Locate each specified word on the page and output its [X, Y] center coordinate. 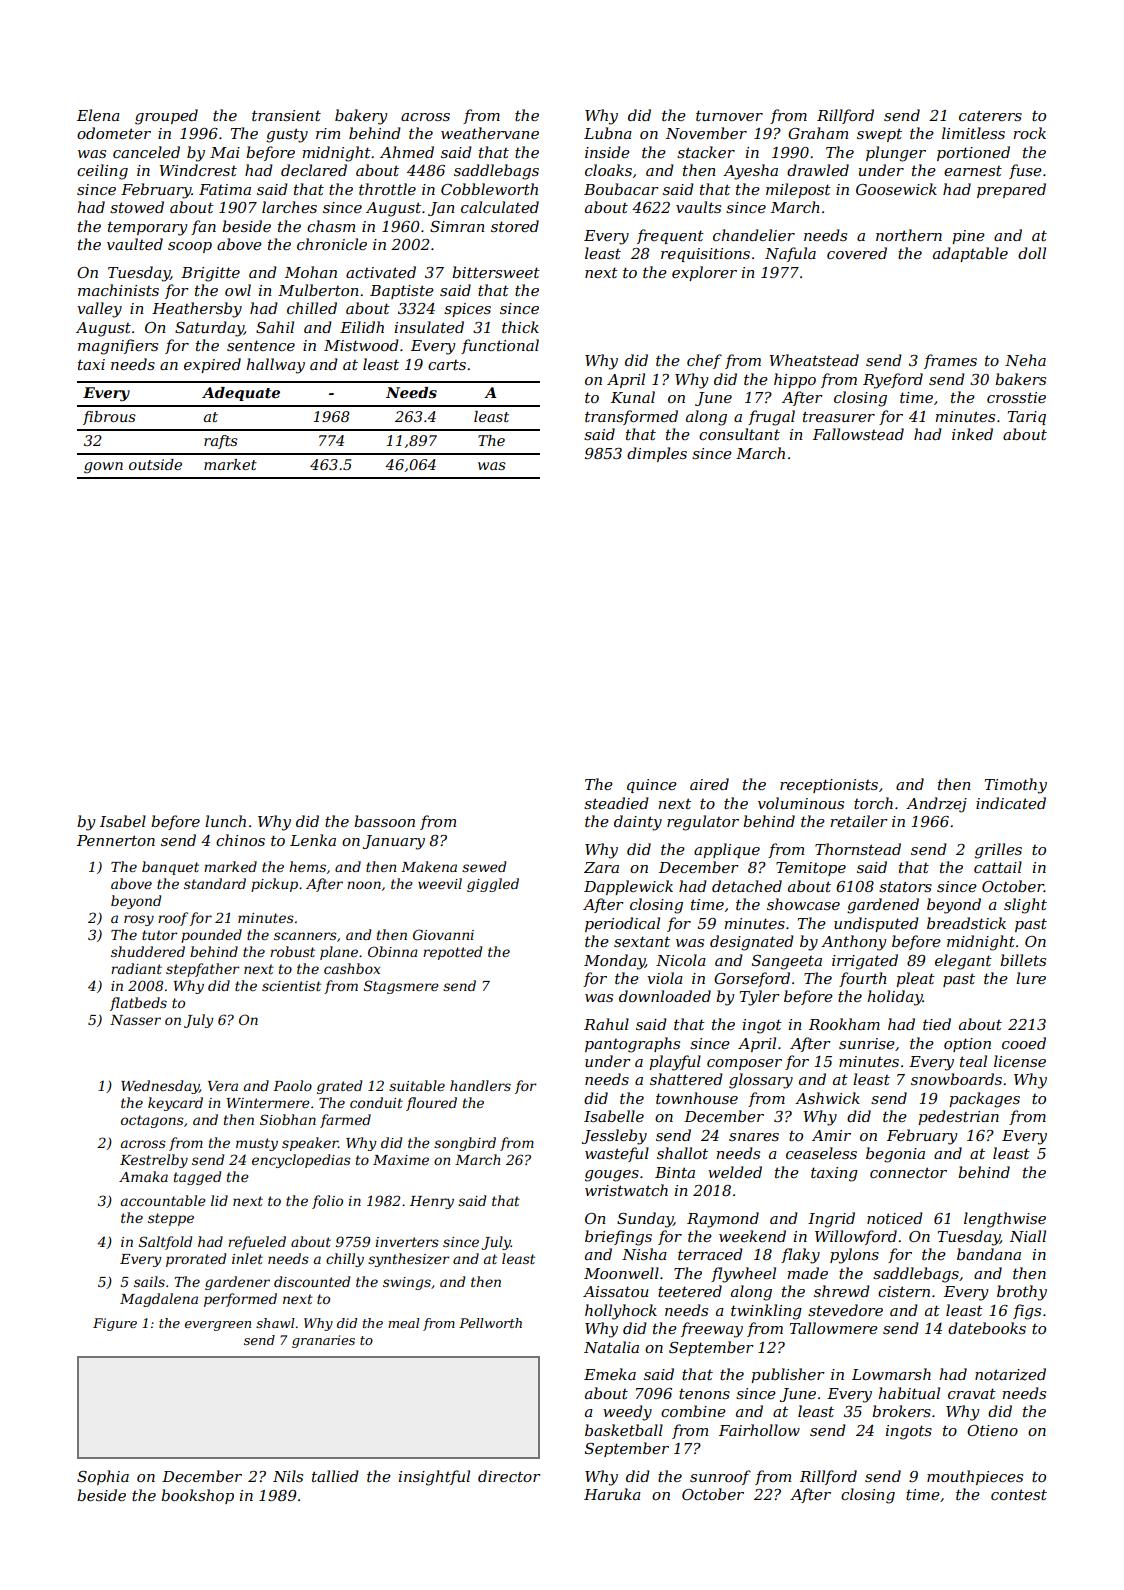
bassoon [384, 821]
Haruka [612, 1494]
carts [447, 365]
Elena [98, 115]
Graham [818, 133]
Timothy [1016, 786]
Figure [115, 1324]
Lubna [608, 133]
